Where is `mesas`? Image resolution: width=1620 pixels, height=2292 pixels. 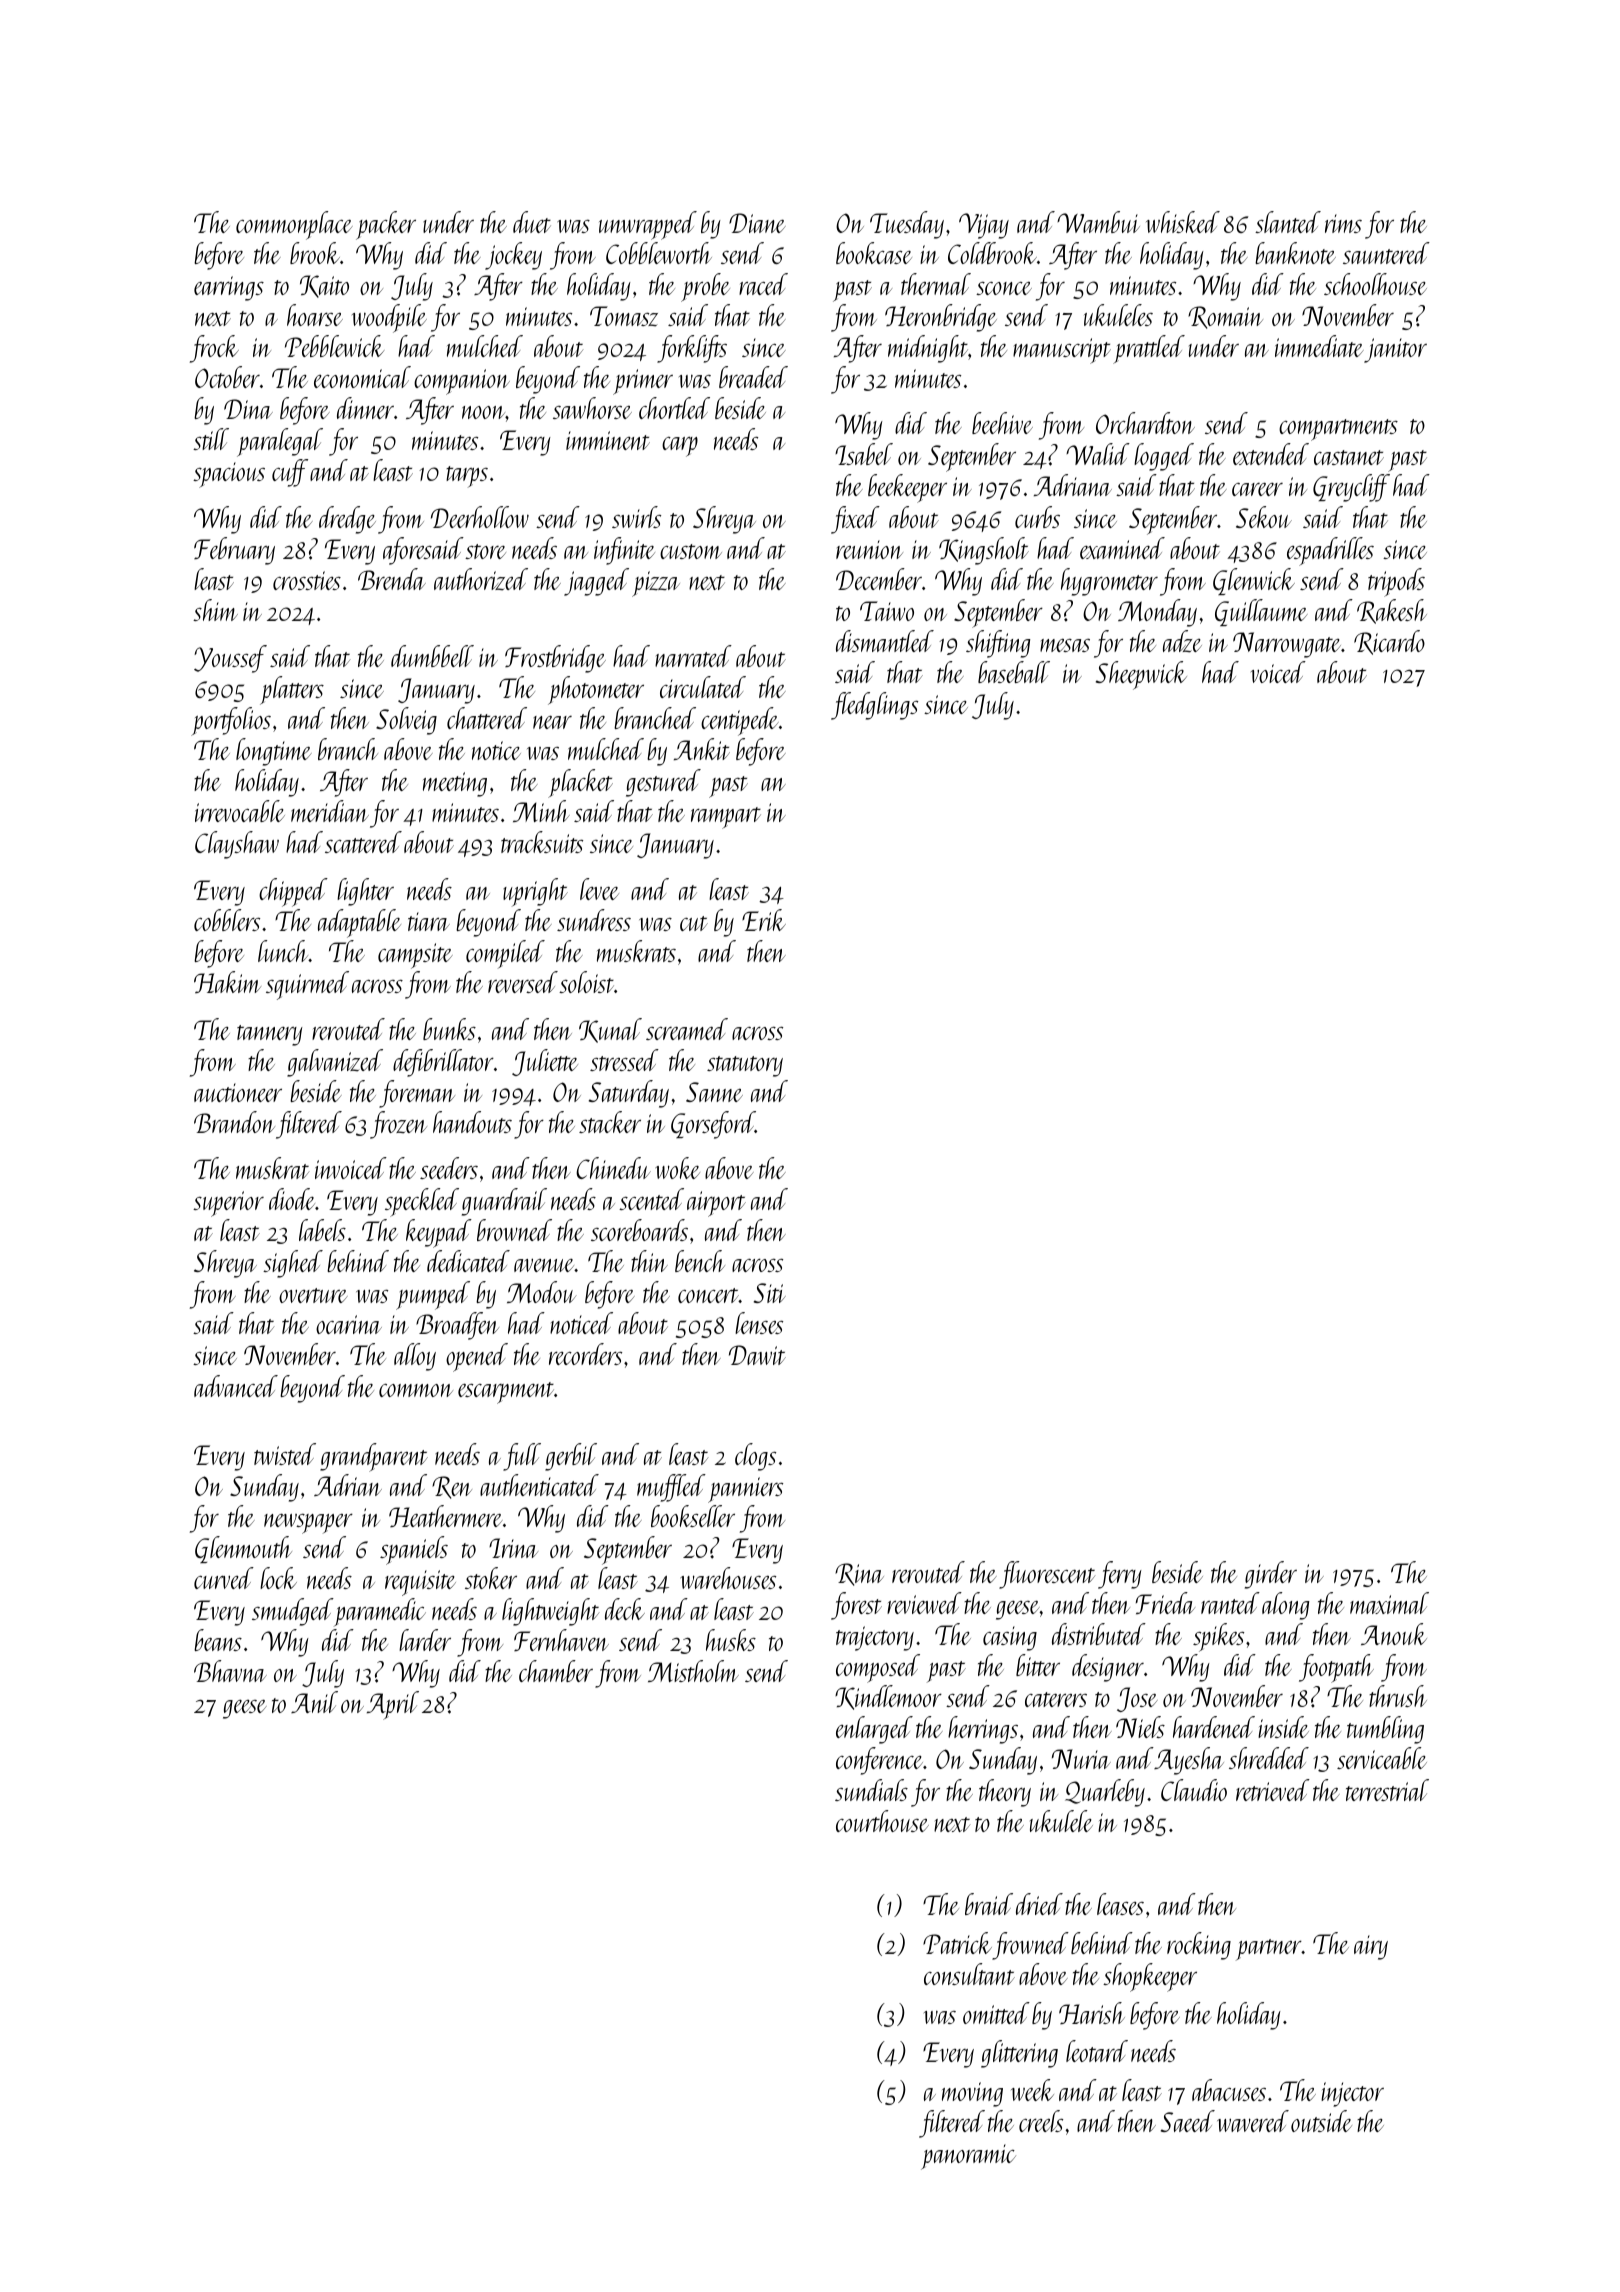 mesas is located at coordinates (1065, 645).
